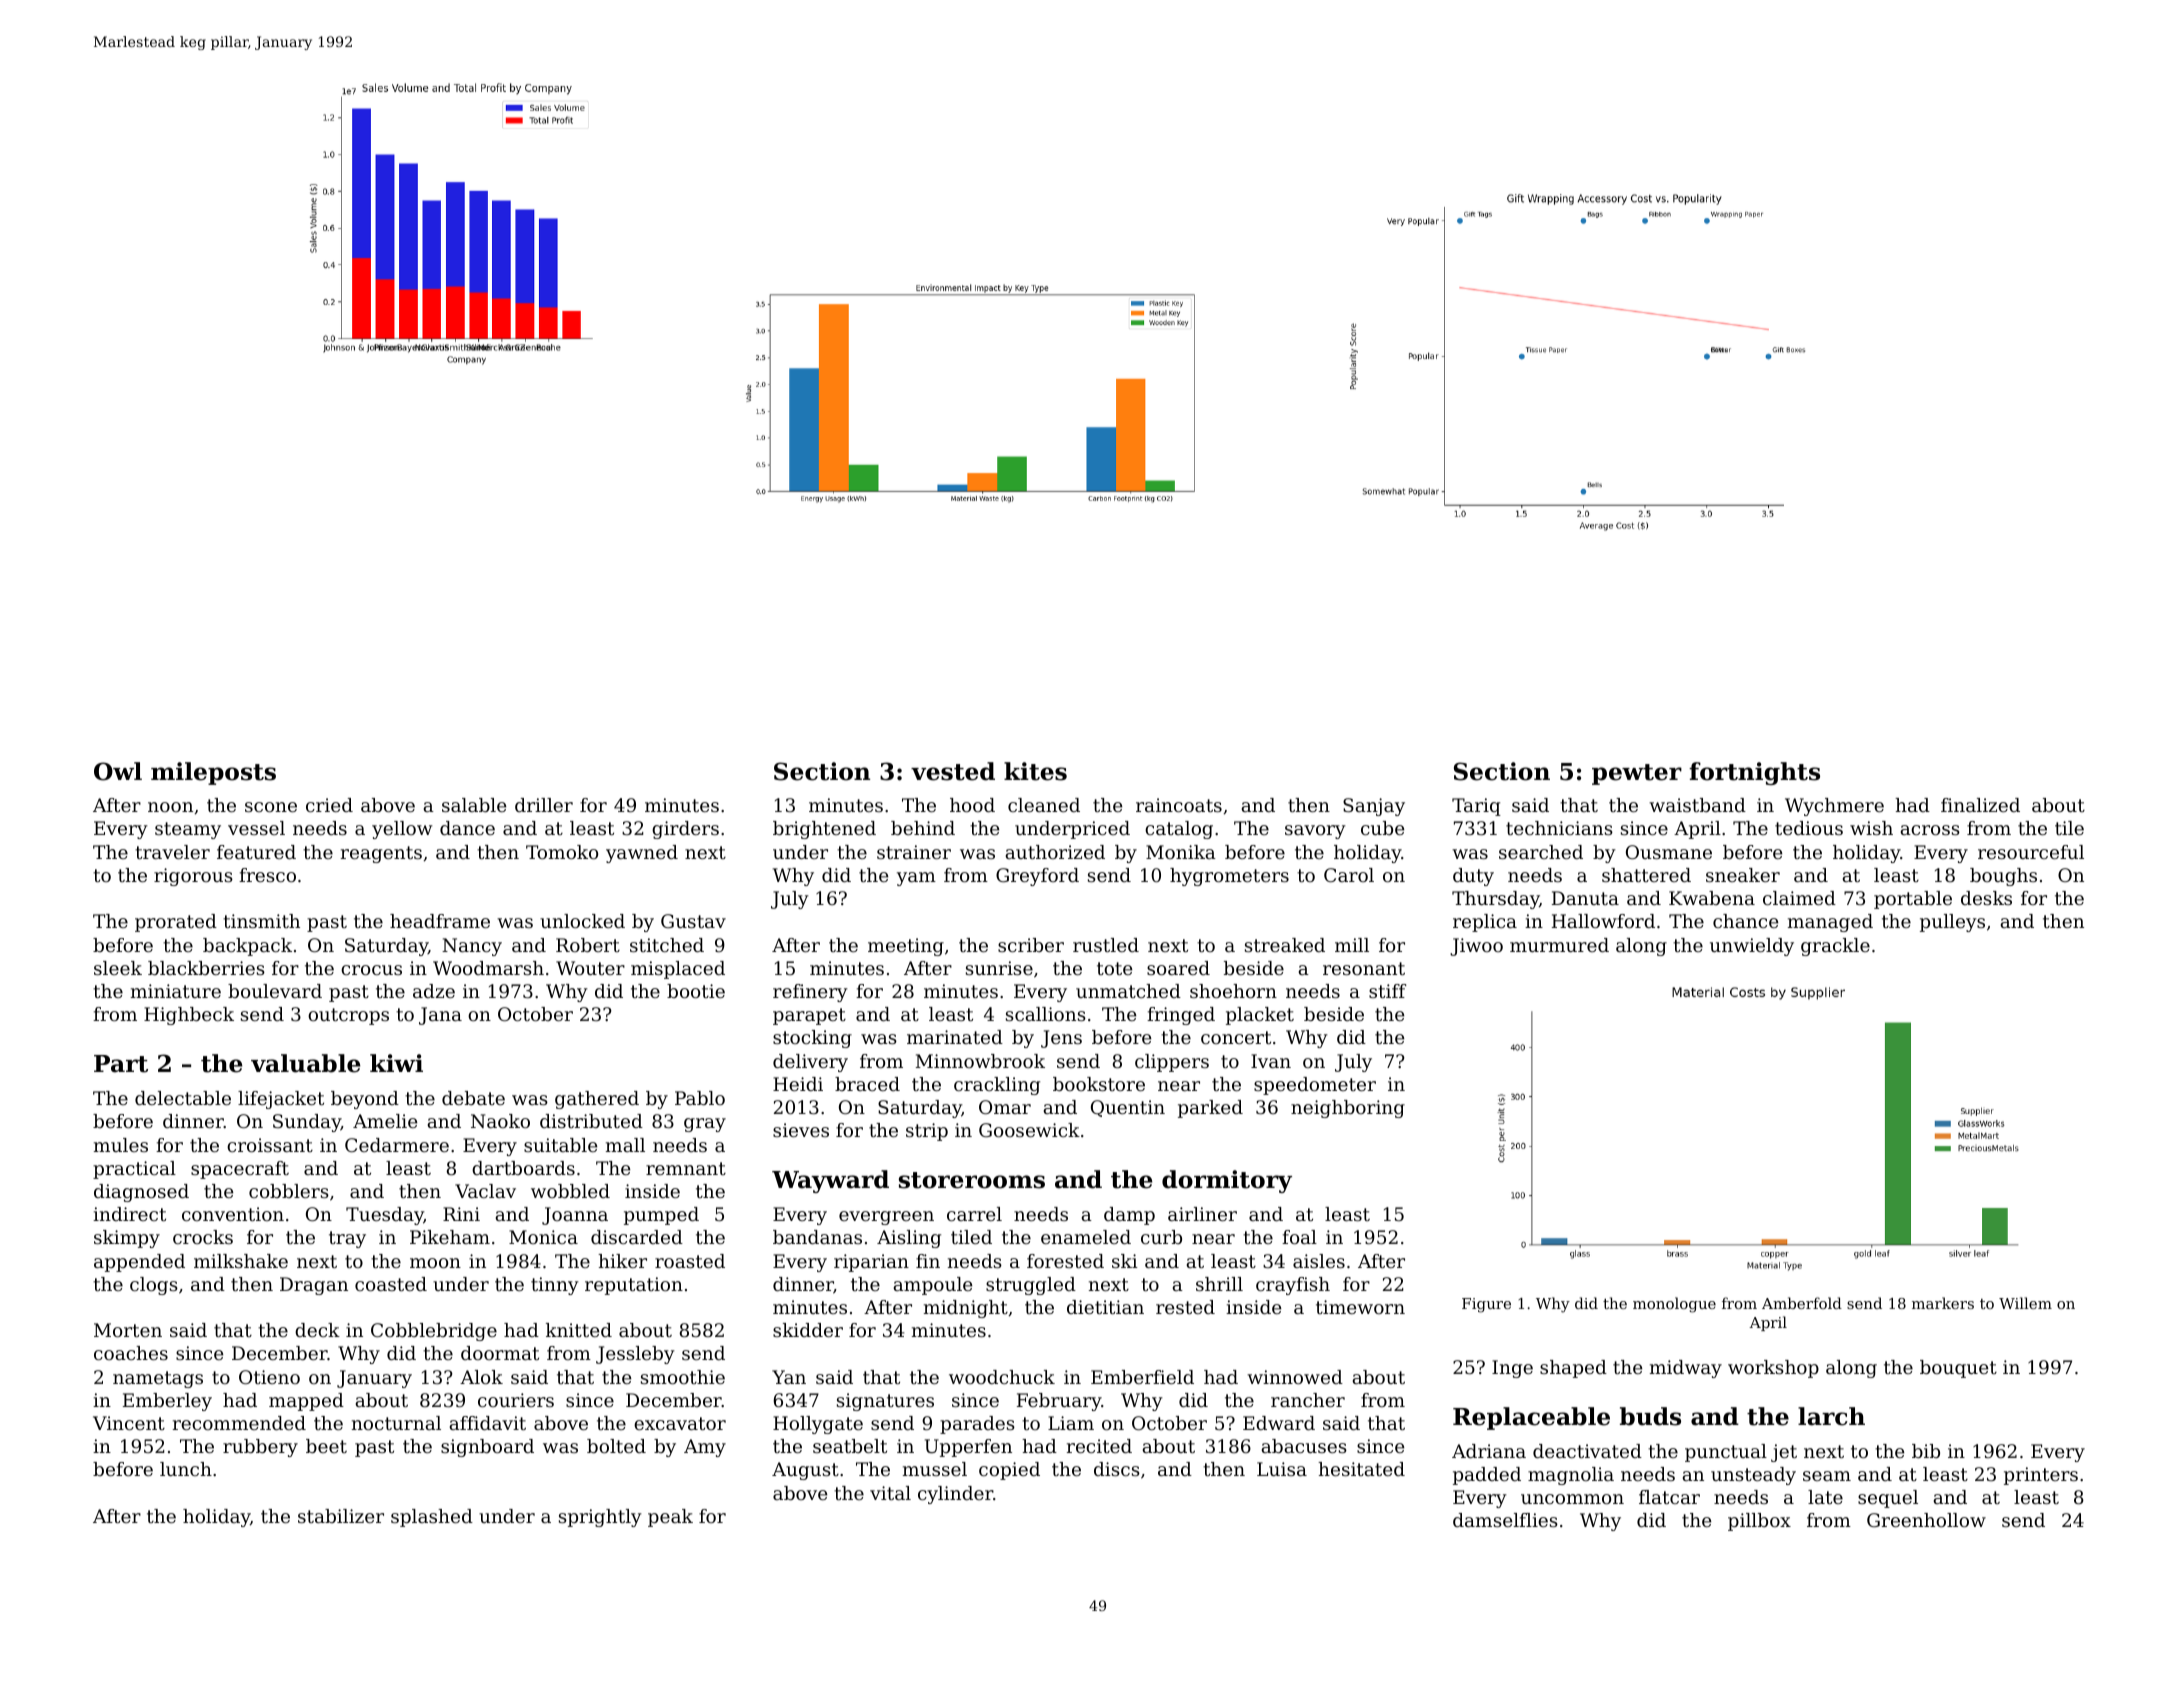  Describe the element at coordinates (118, 968) in the document. I see `sleek` at that location.
